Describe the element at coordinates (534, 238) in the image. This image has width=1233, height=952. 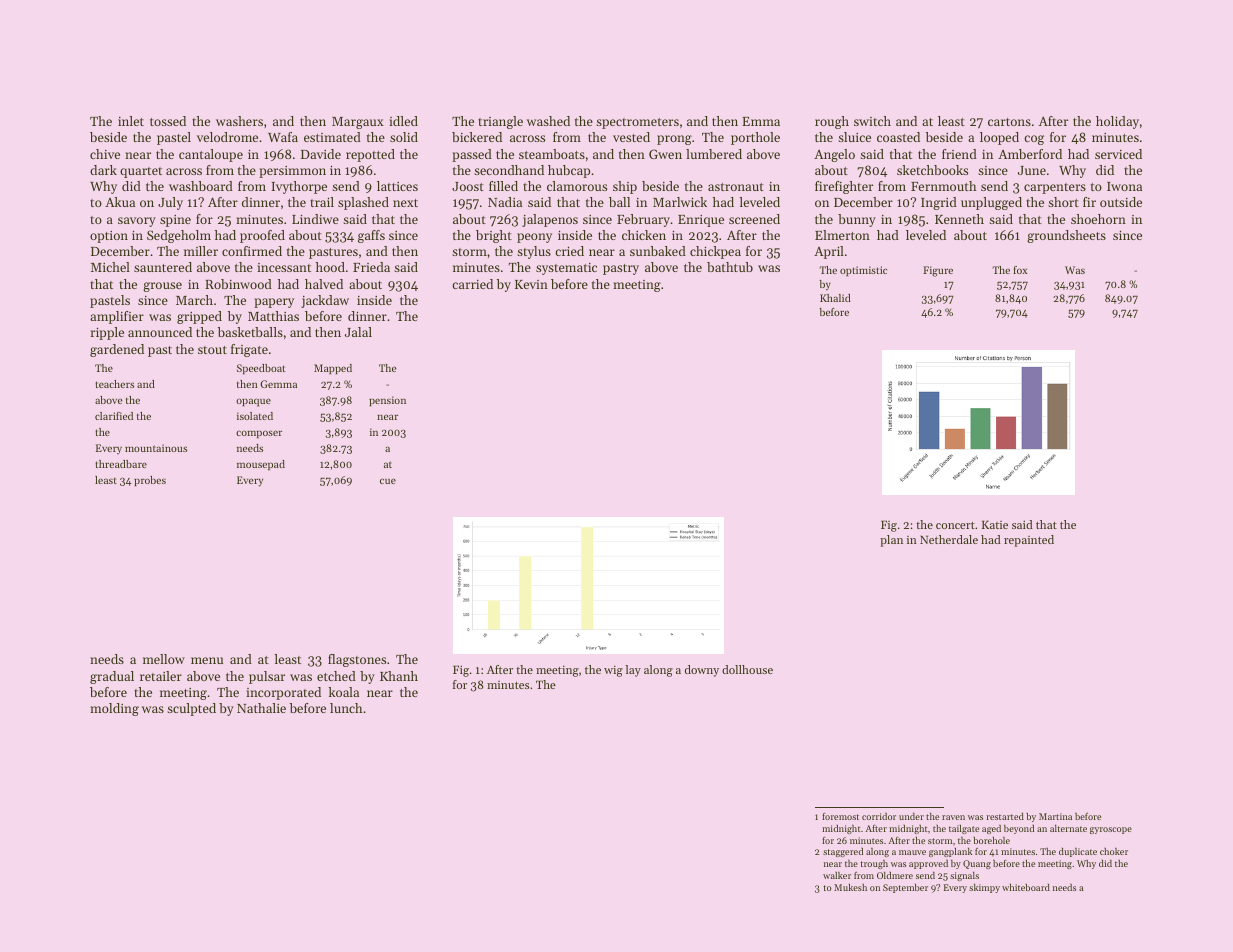
I see `peony` at that location.
